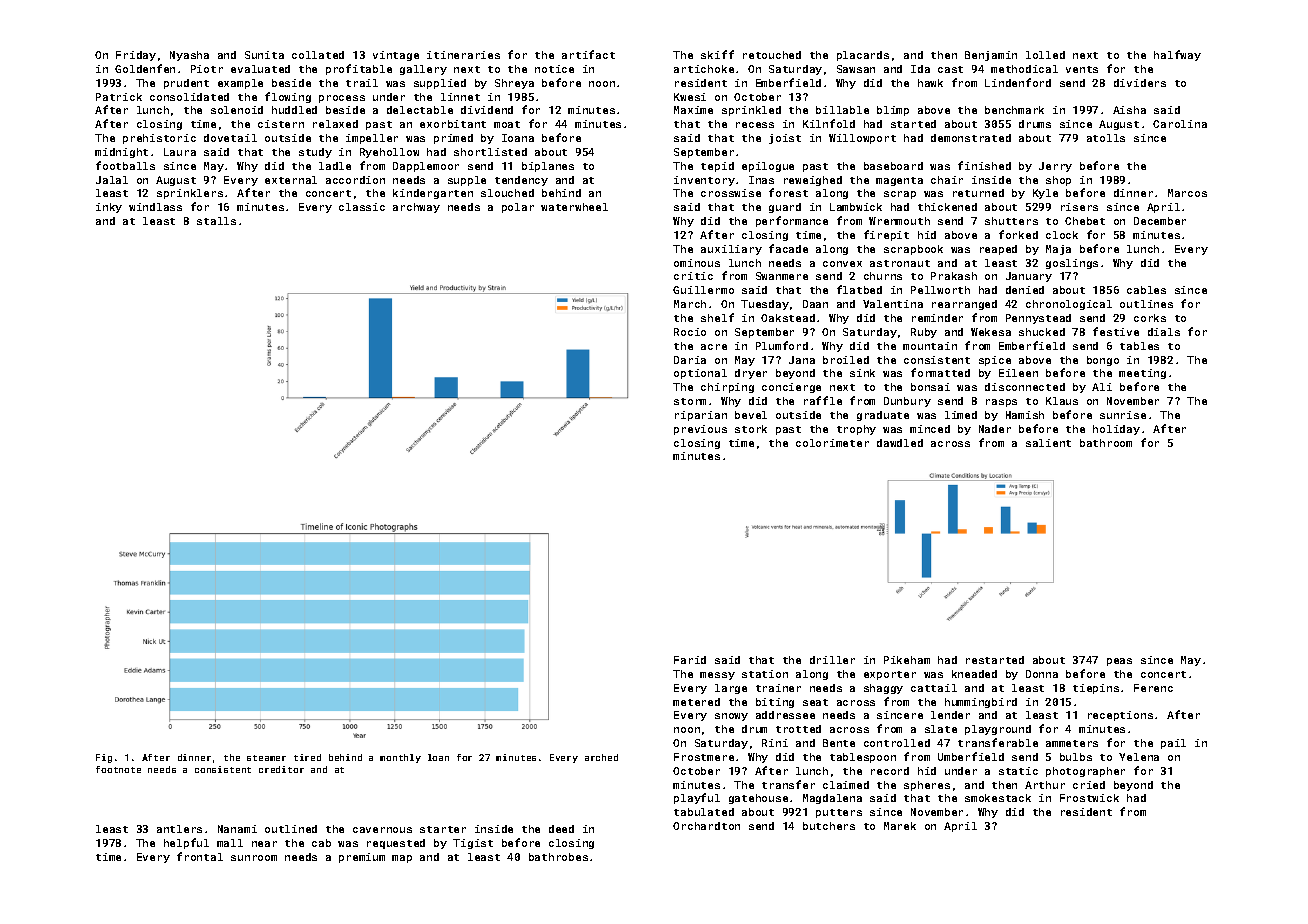 The width and height of the screenshot is (1308, 924). Describe the element at coordinates (402, 859) in the screenshot. I see `map` at that location.
